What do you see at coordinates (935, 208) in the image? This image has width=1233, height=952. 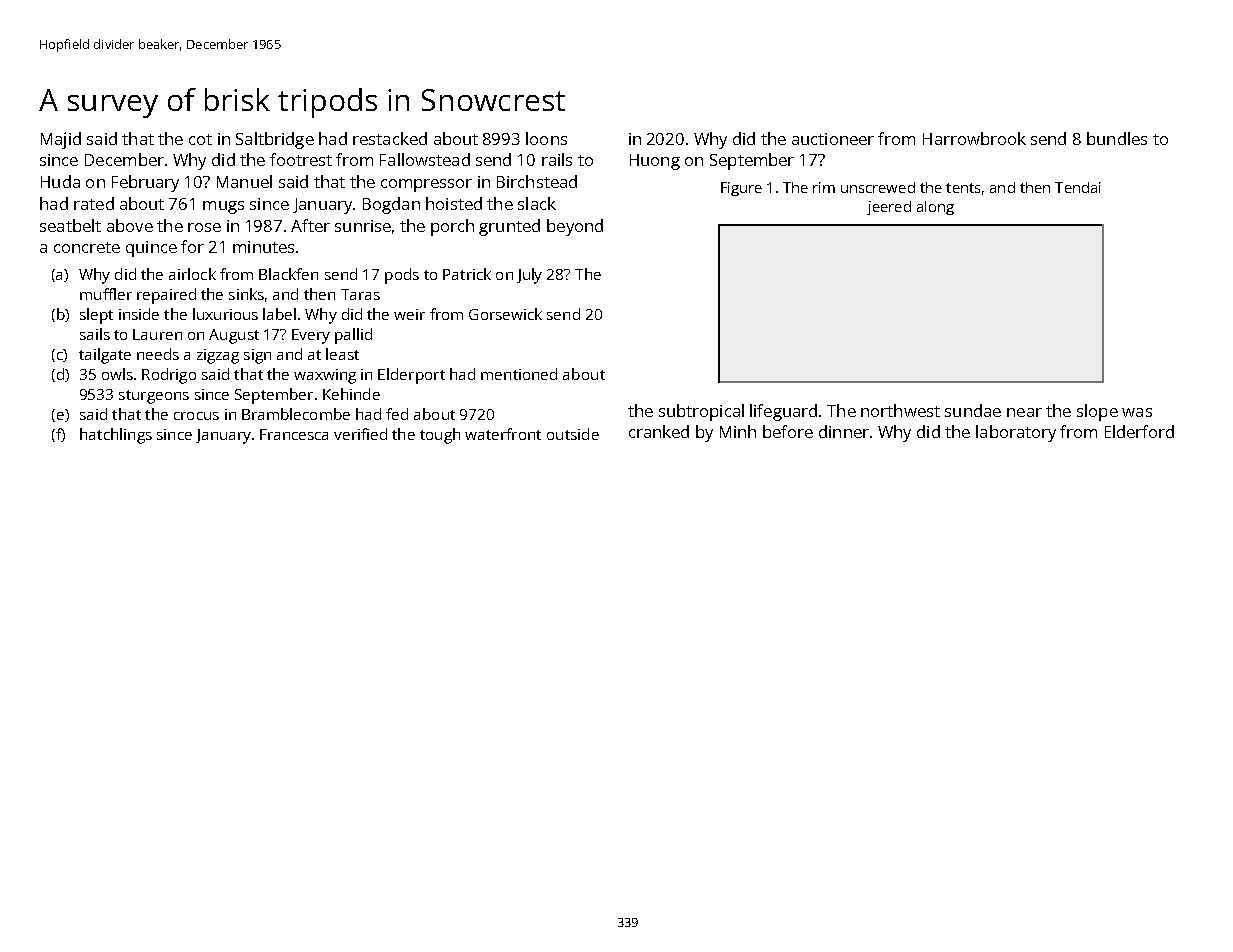 I see `along` at bounding box center [935, 208].
